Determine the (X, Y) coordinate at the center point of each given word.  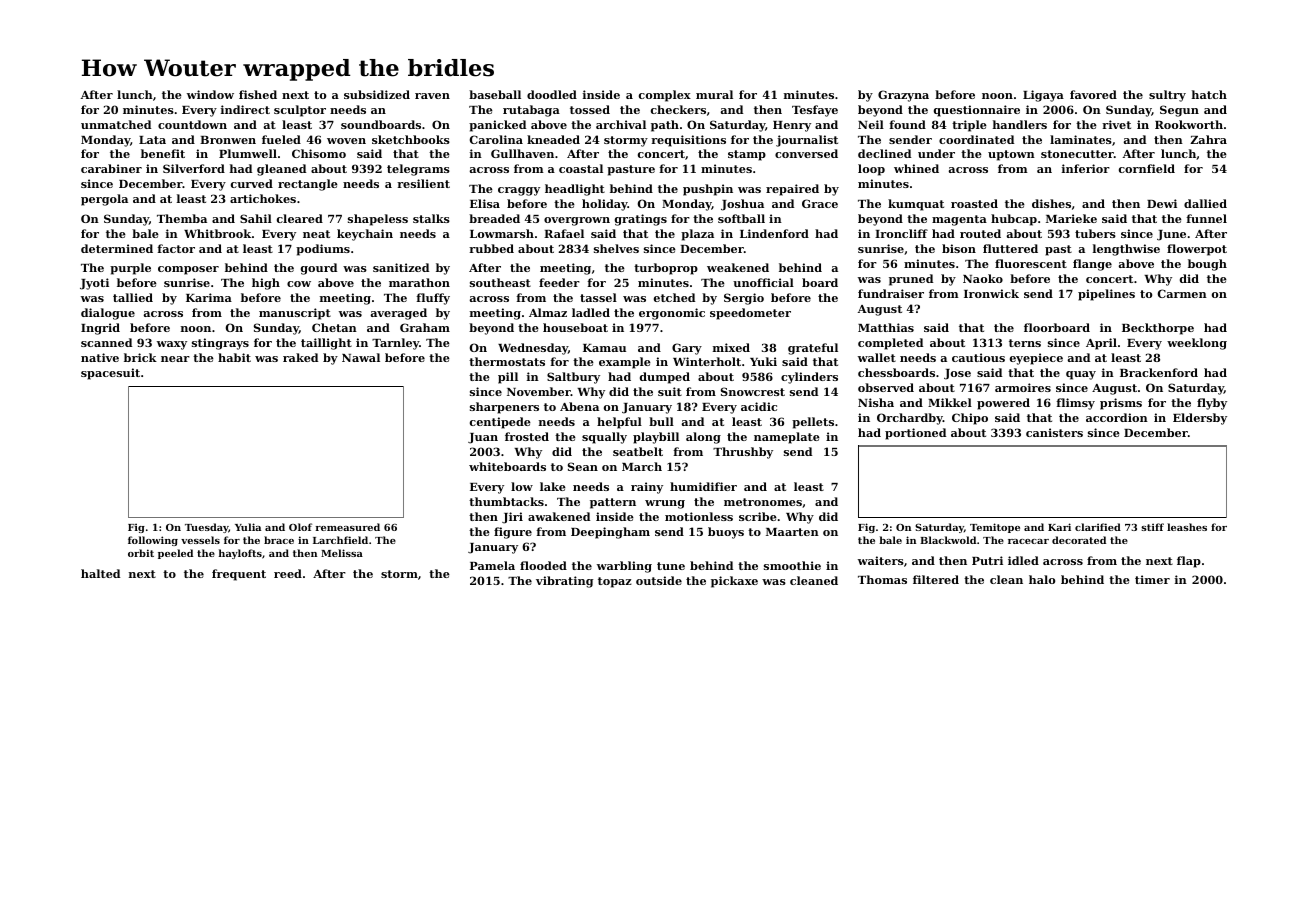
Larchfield (340, 540)
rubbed (491, 248)
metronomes (763, 502)
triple (969, 126)
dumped (665, 378)
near (175, 359)
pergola (104, 200)
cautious (978, 357)
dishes (1051, 203)
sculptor (300, 111)
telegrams (418, 170)
